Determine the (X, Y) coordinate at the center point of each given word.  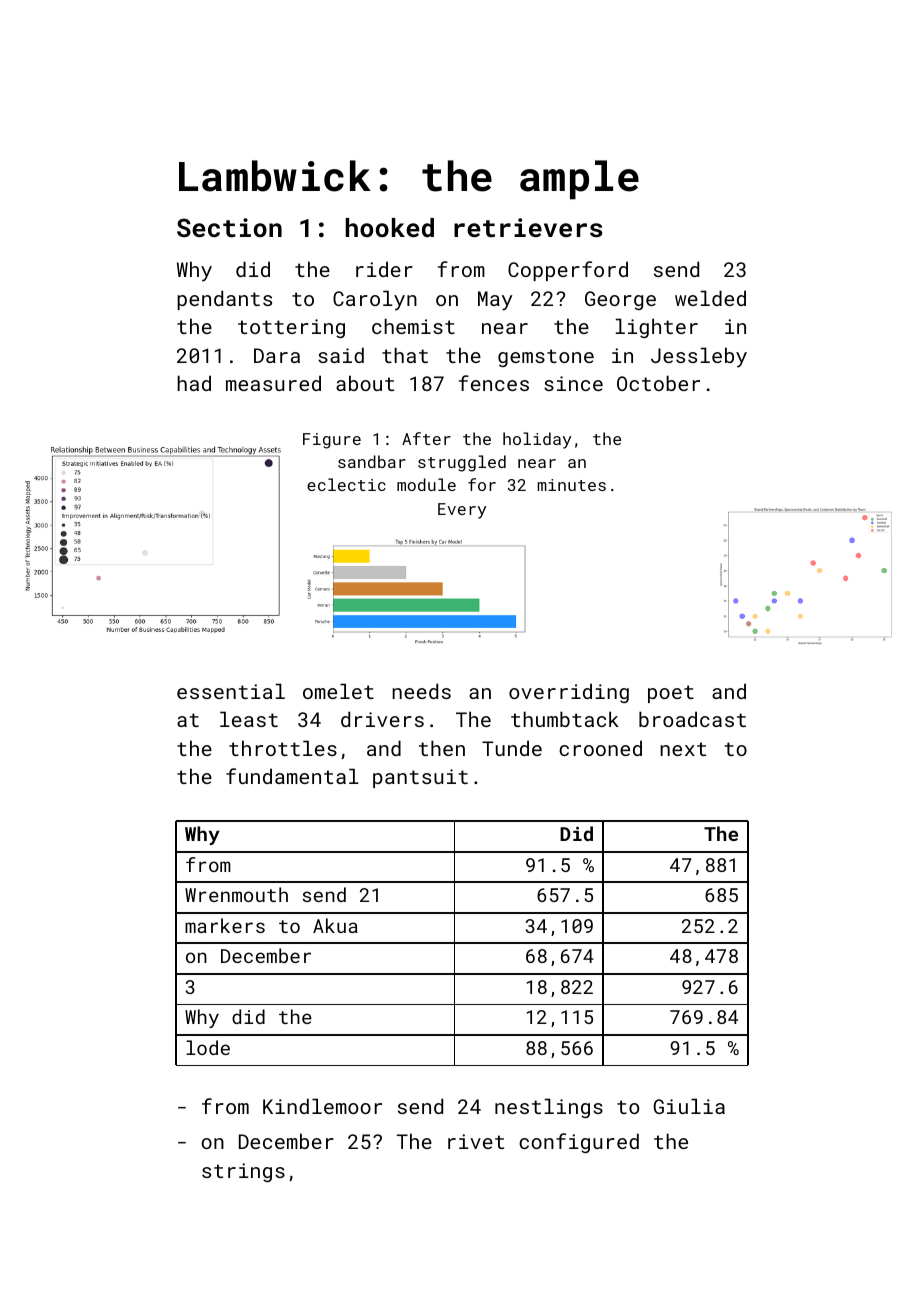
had (194, 383)
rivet (476, 1141)
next (683, 749)
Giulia (689, 1106)
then (442, 748)
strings (243, 1172)
